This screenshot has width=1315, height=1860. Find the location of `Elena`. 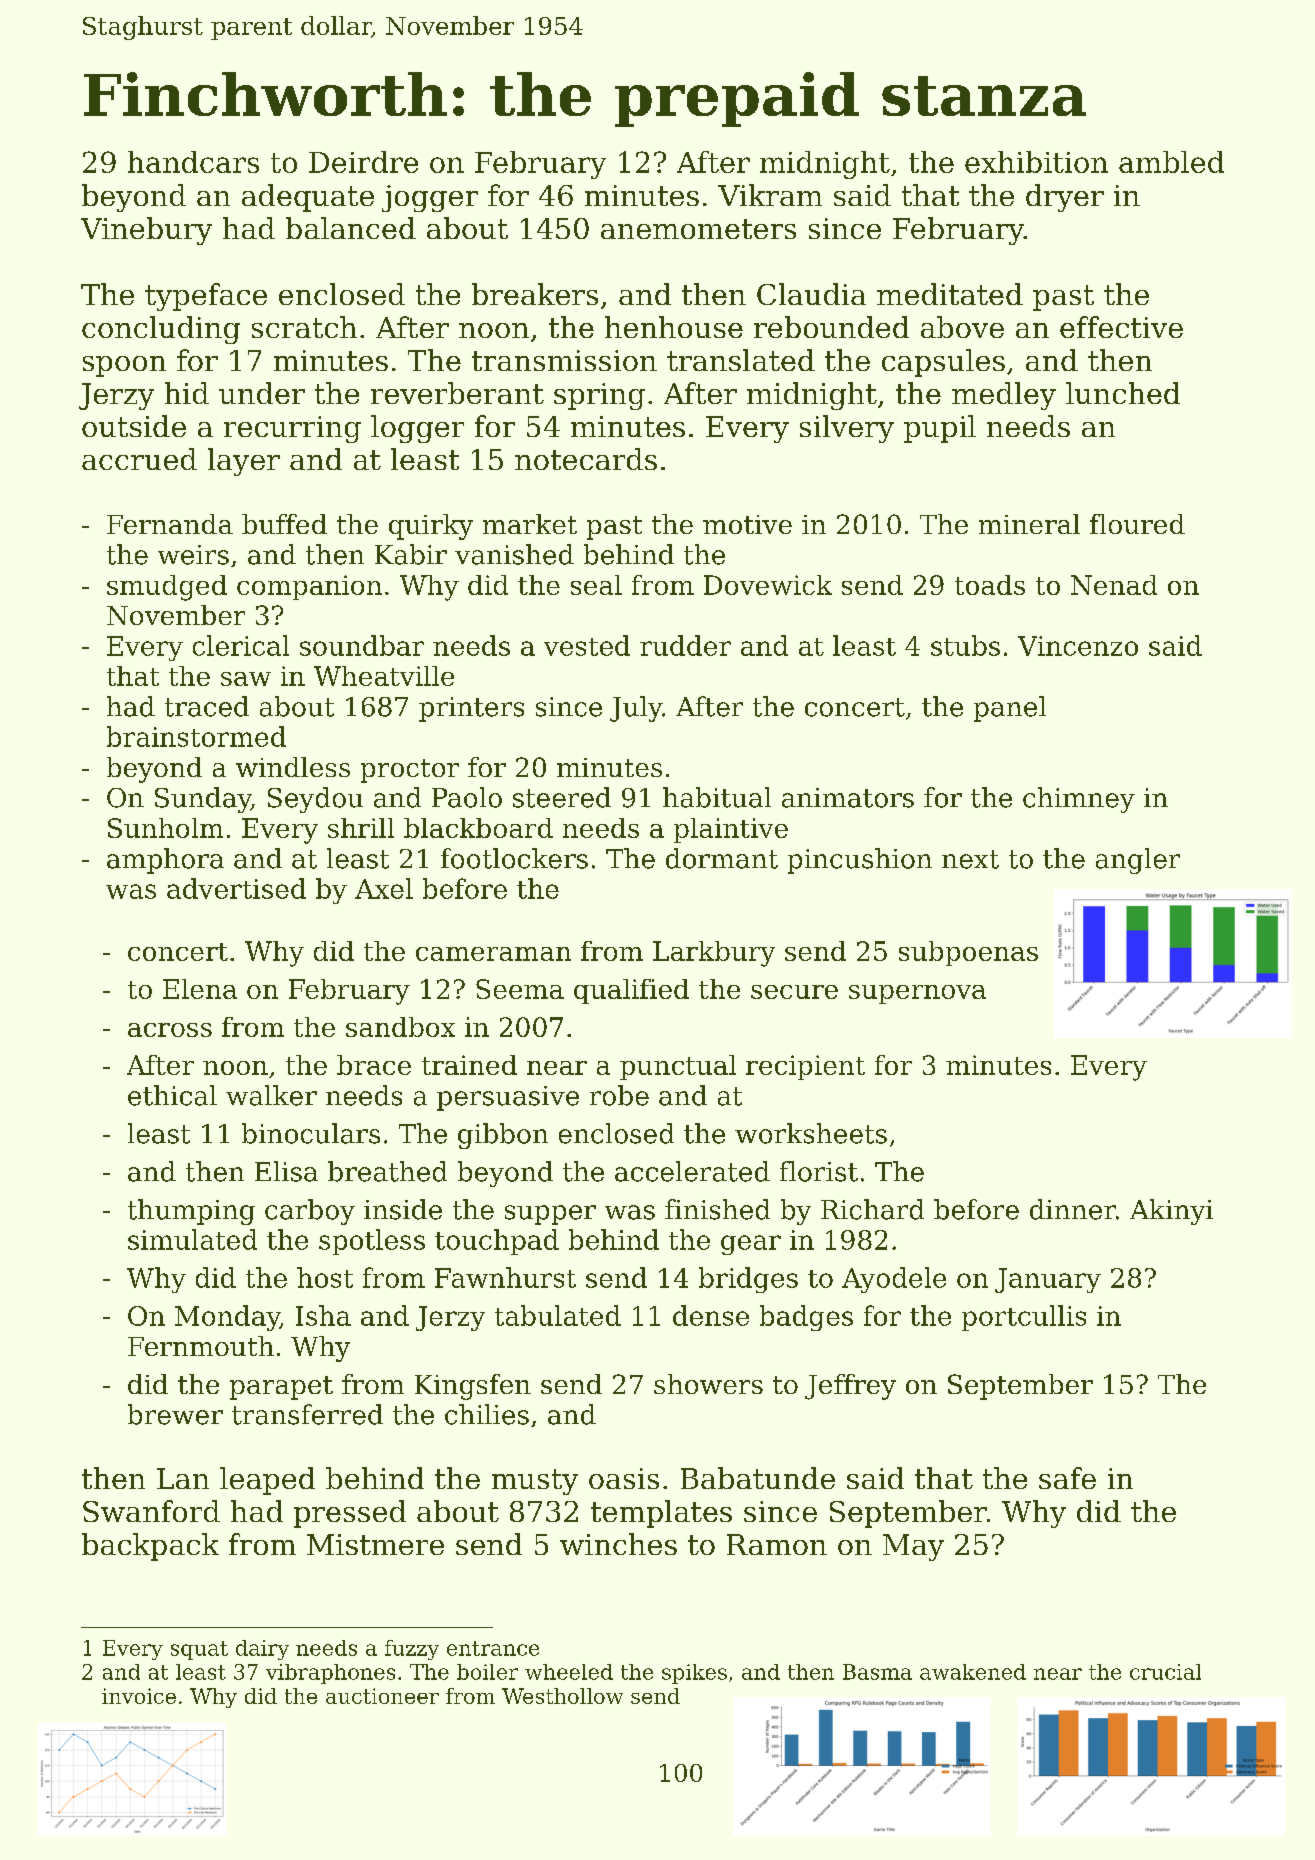

Elena is located at coordinates (200, 989).
